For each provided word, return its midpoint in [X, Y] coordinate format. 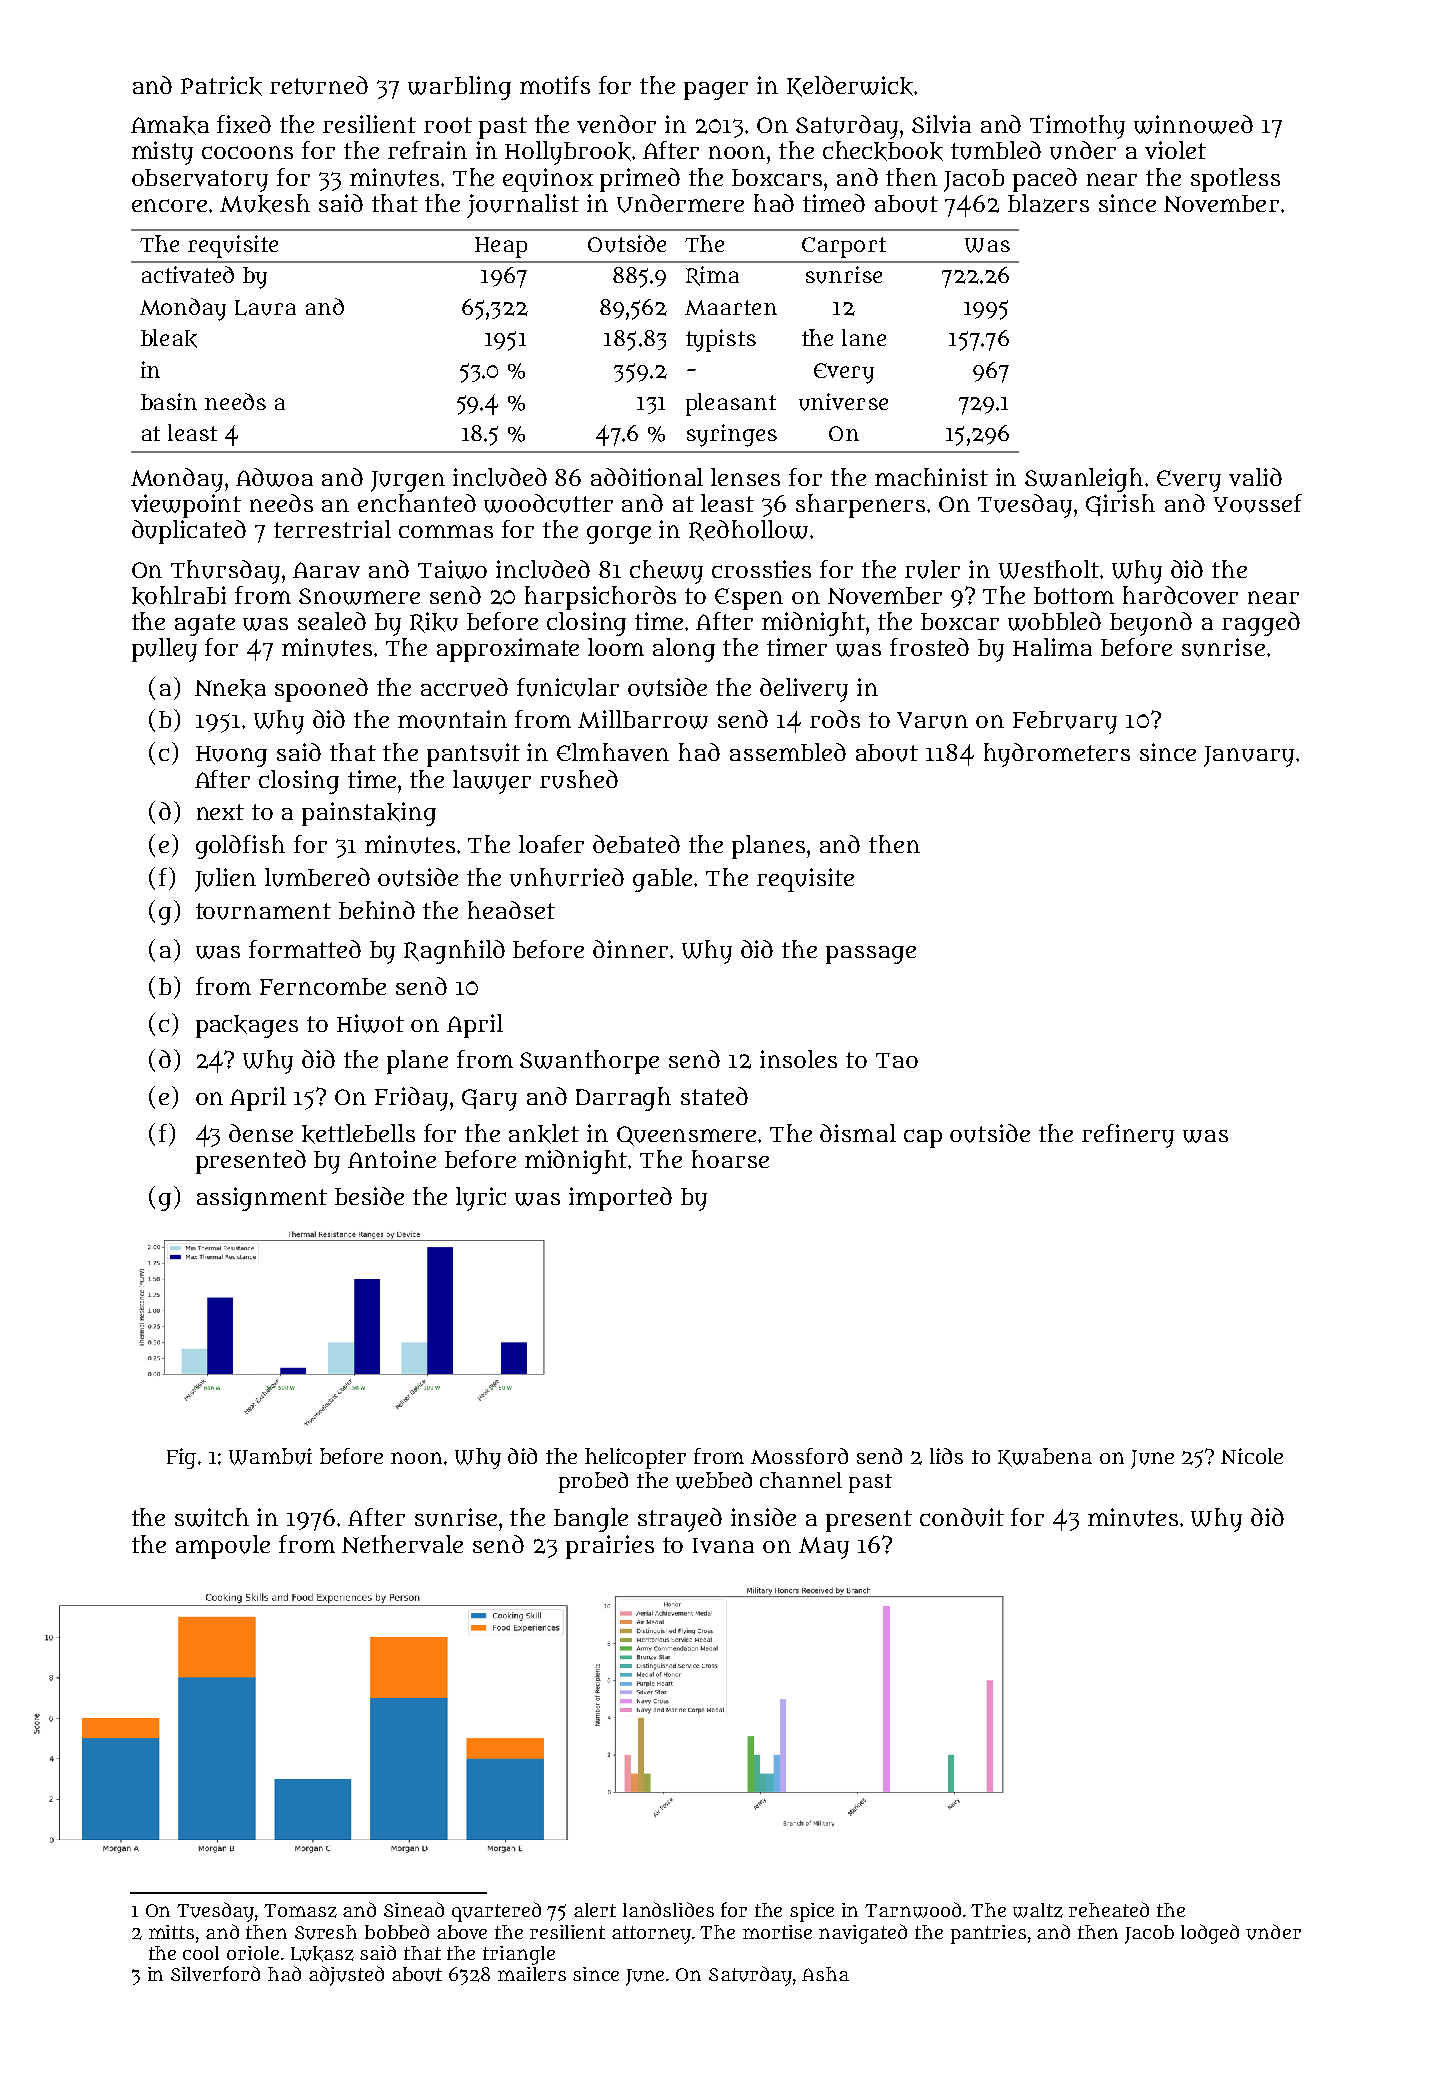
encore [169, 205]
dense [261, 1133]
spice [812, 1912]
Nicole [1252, 1456]
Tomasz [300, 1911]
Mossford [799, 1456]
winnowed [1193, 124]
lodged [1210, 1934]
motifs [555, 85]
